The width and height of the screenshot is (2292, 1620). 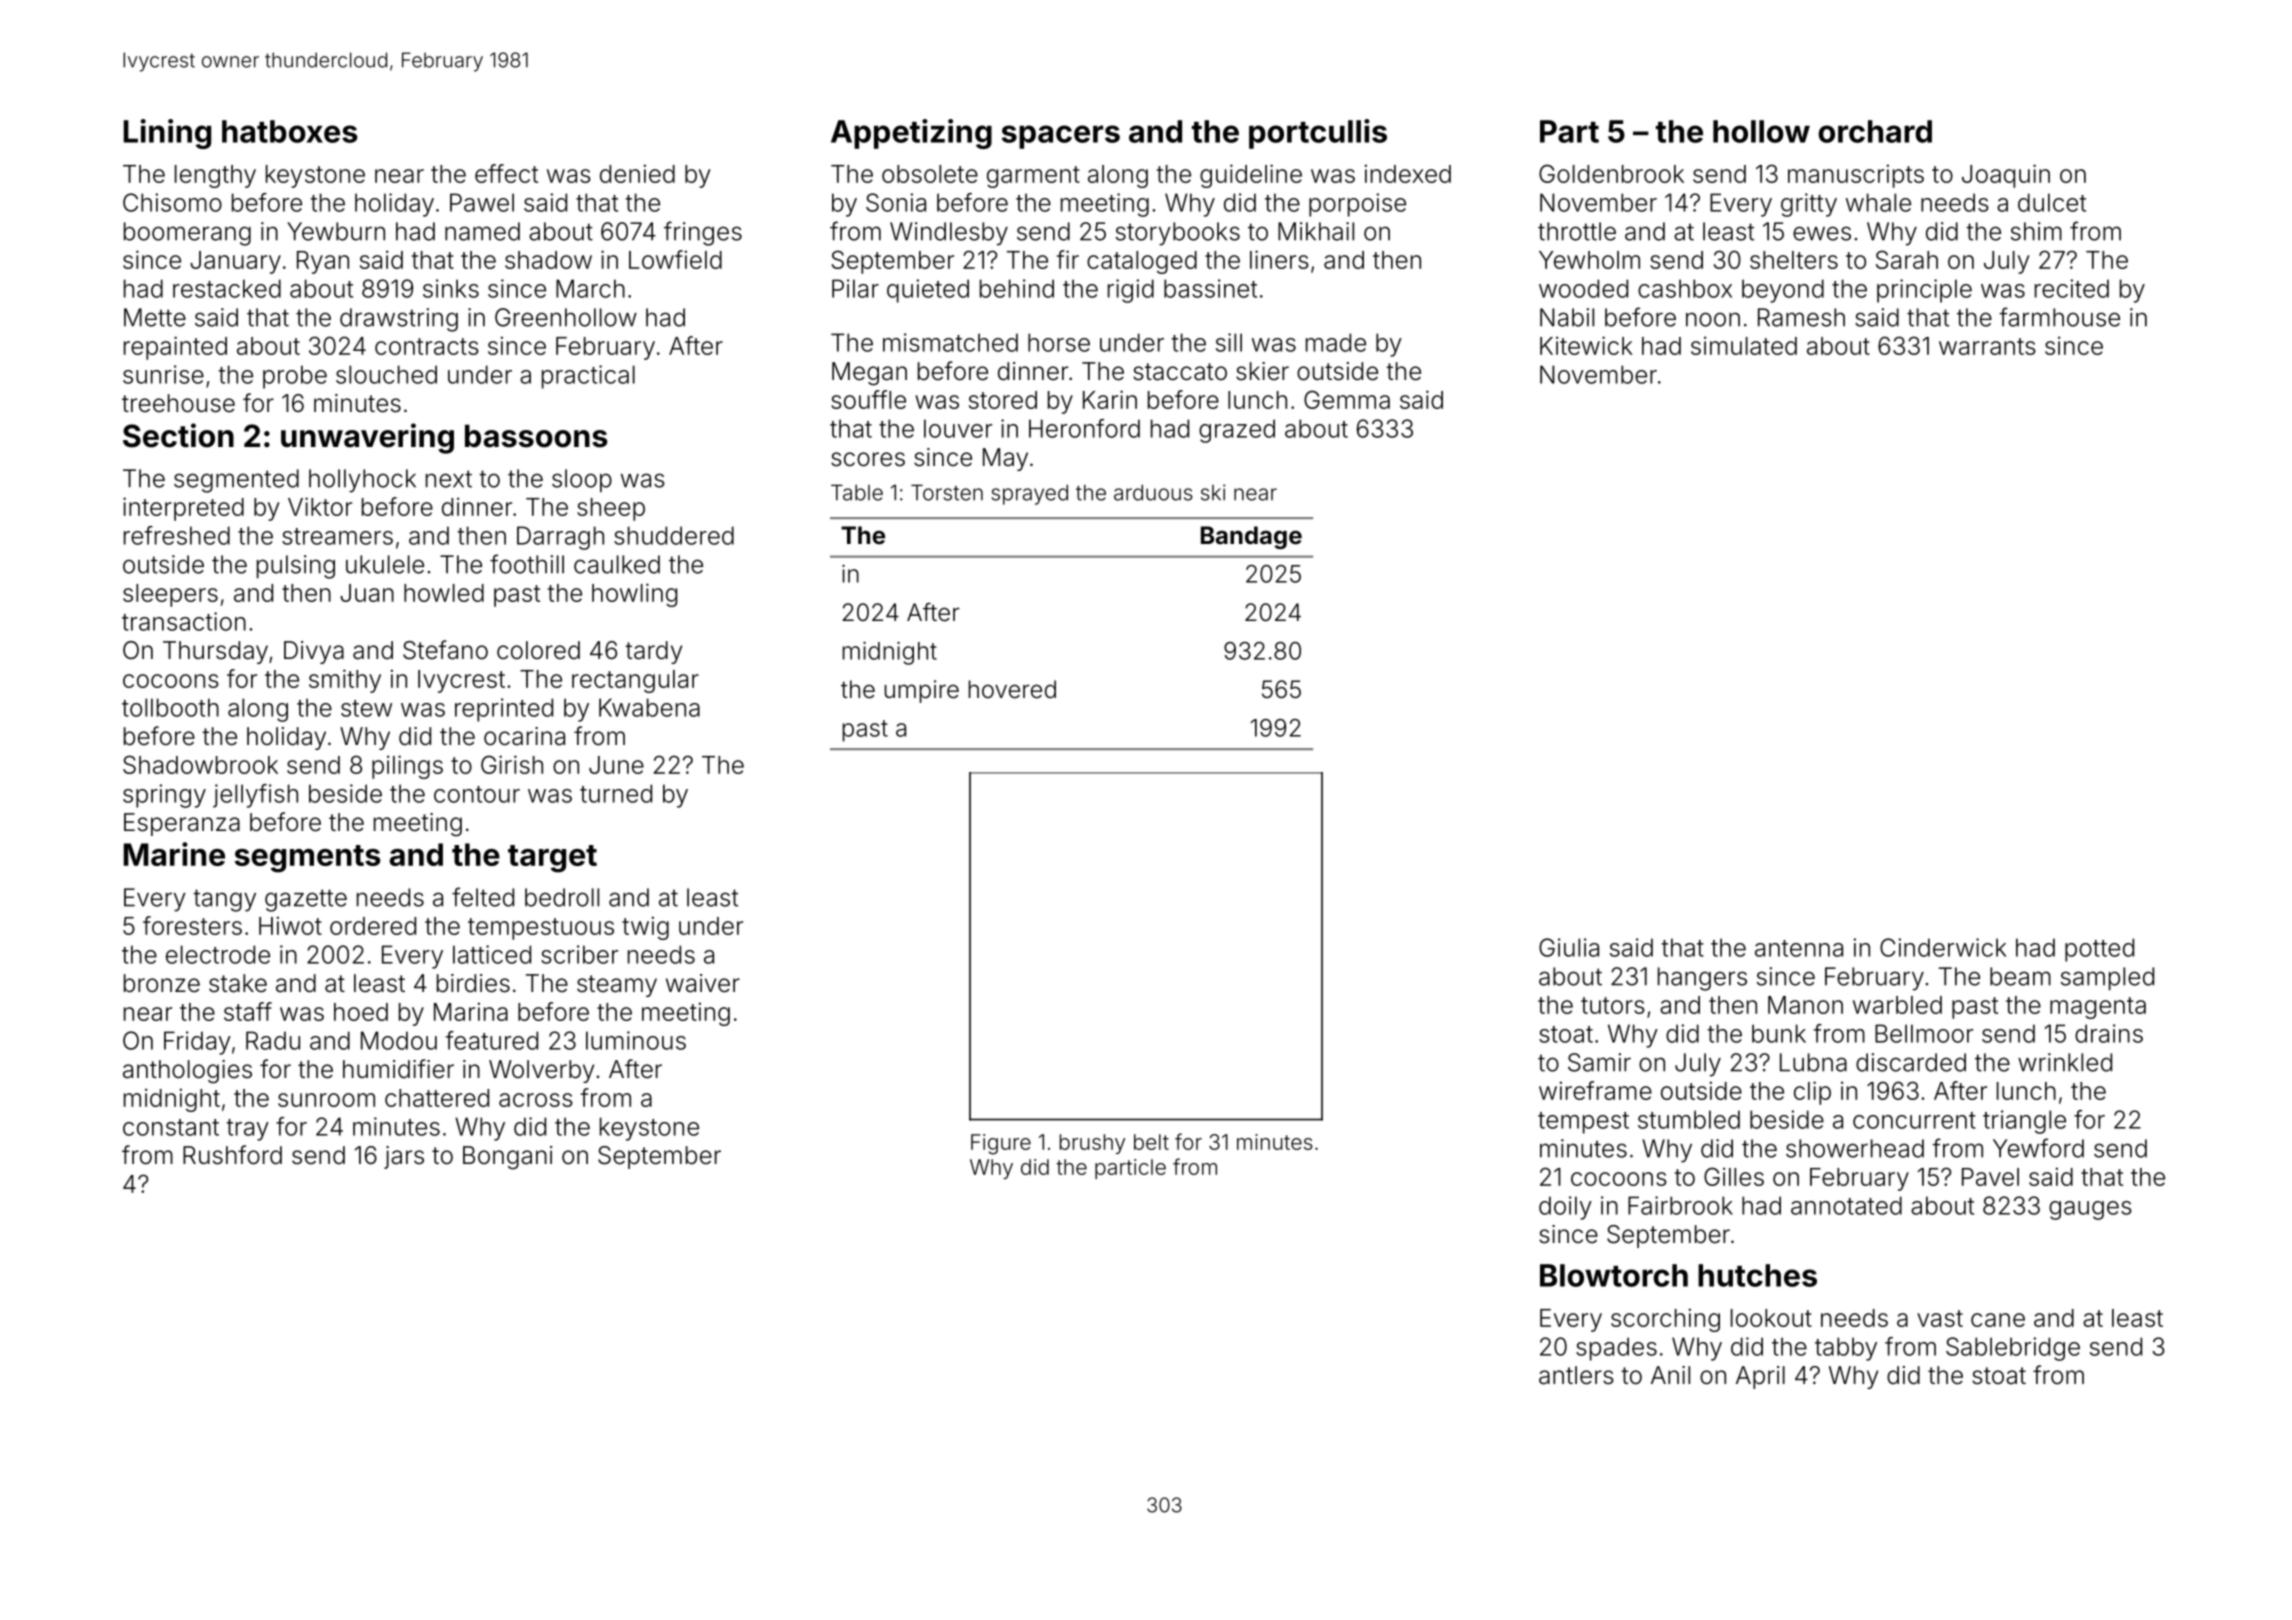 I want to click on porpoise, so click(x=1357, y=205).
